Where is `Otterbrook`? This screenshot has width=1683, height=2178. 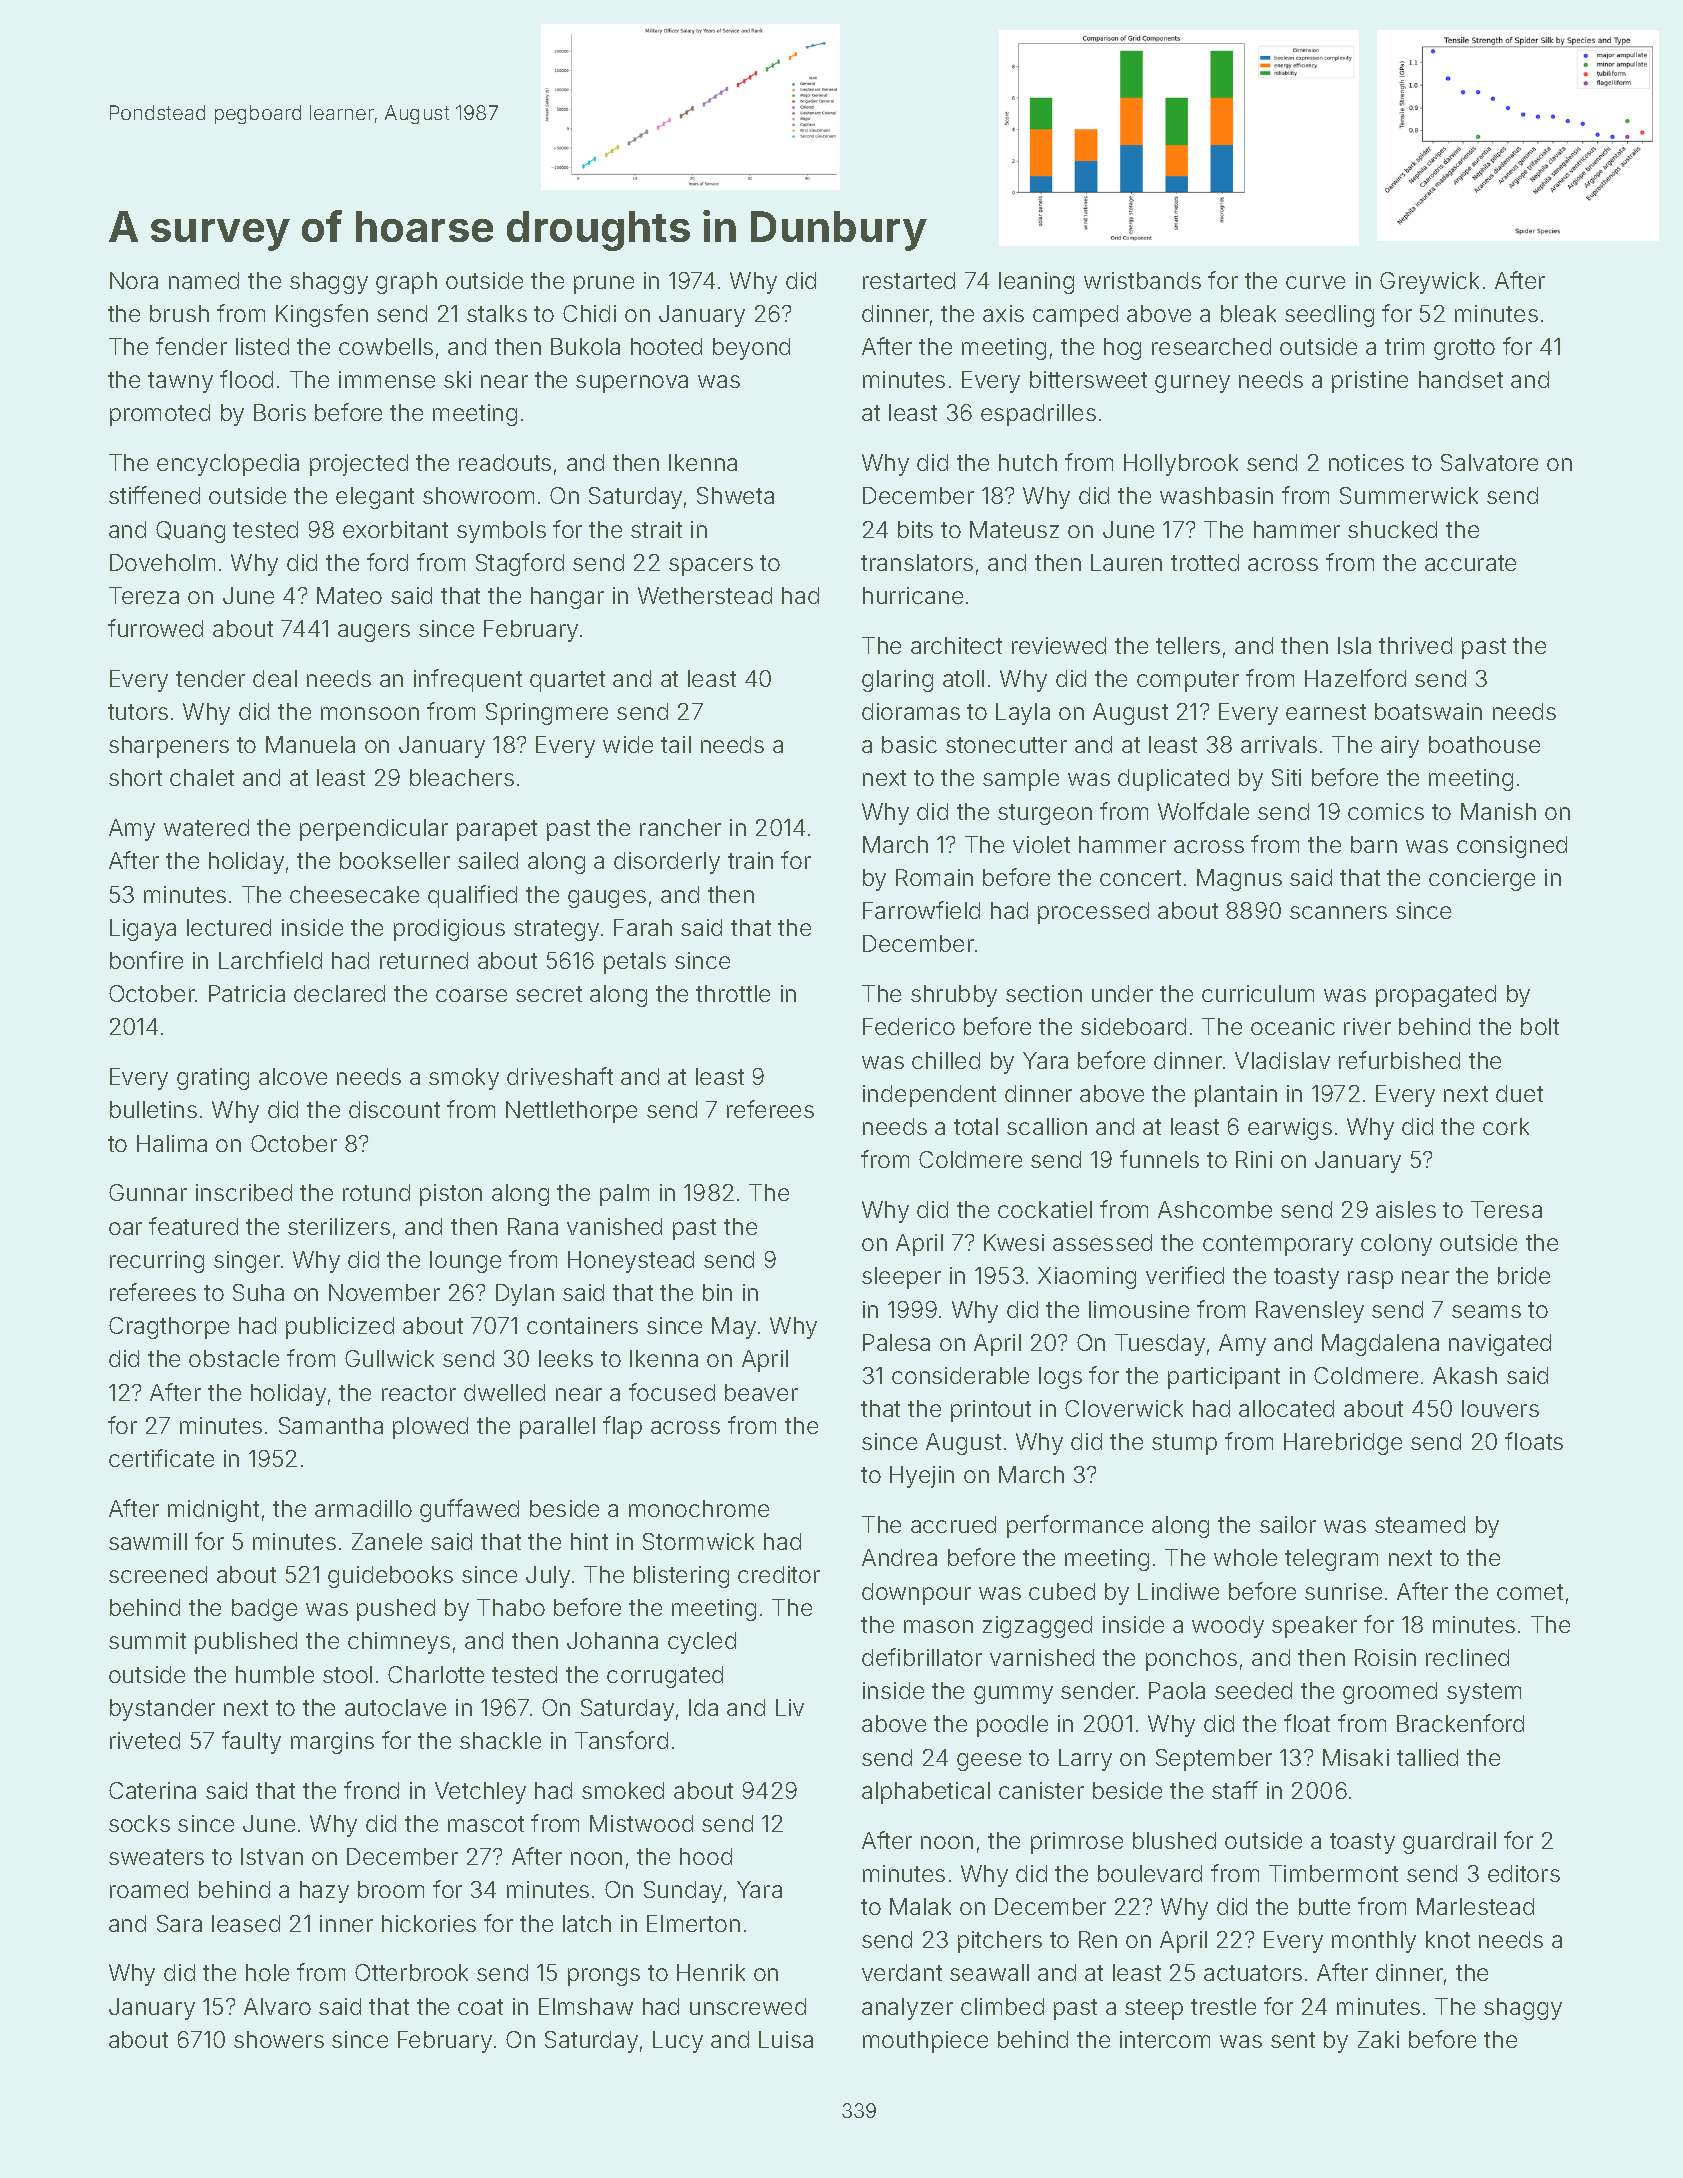 Otterbrook is located at coordinates (411, 1972).
